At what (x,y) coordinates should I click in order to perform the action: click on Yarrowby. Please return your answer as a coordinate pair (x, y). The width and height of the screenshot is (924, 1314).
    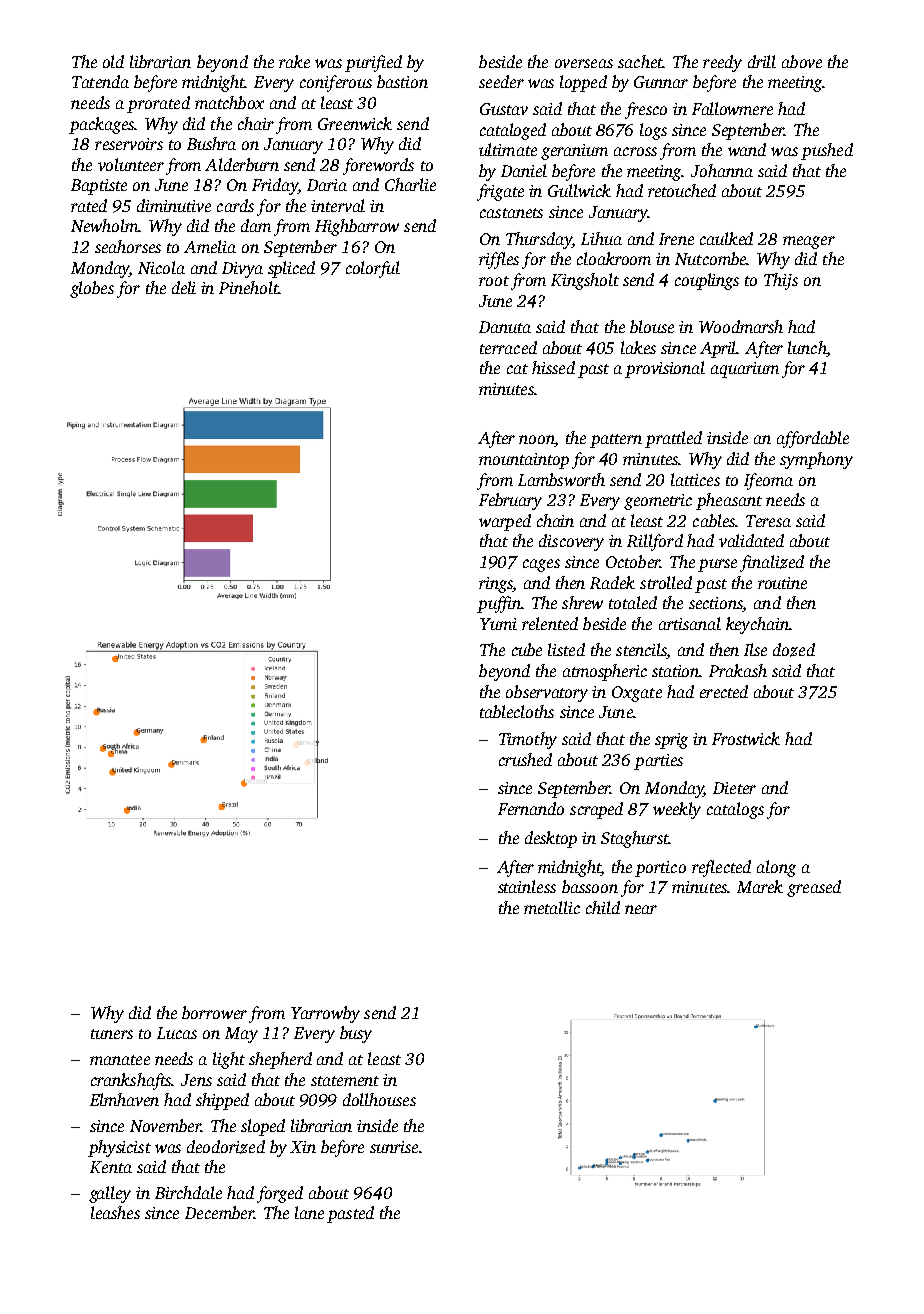
    Looking at the image, I should click on (325, 1014).
